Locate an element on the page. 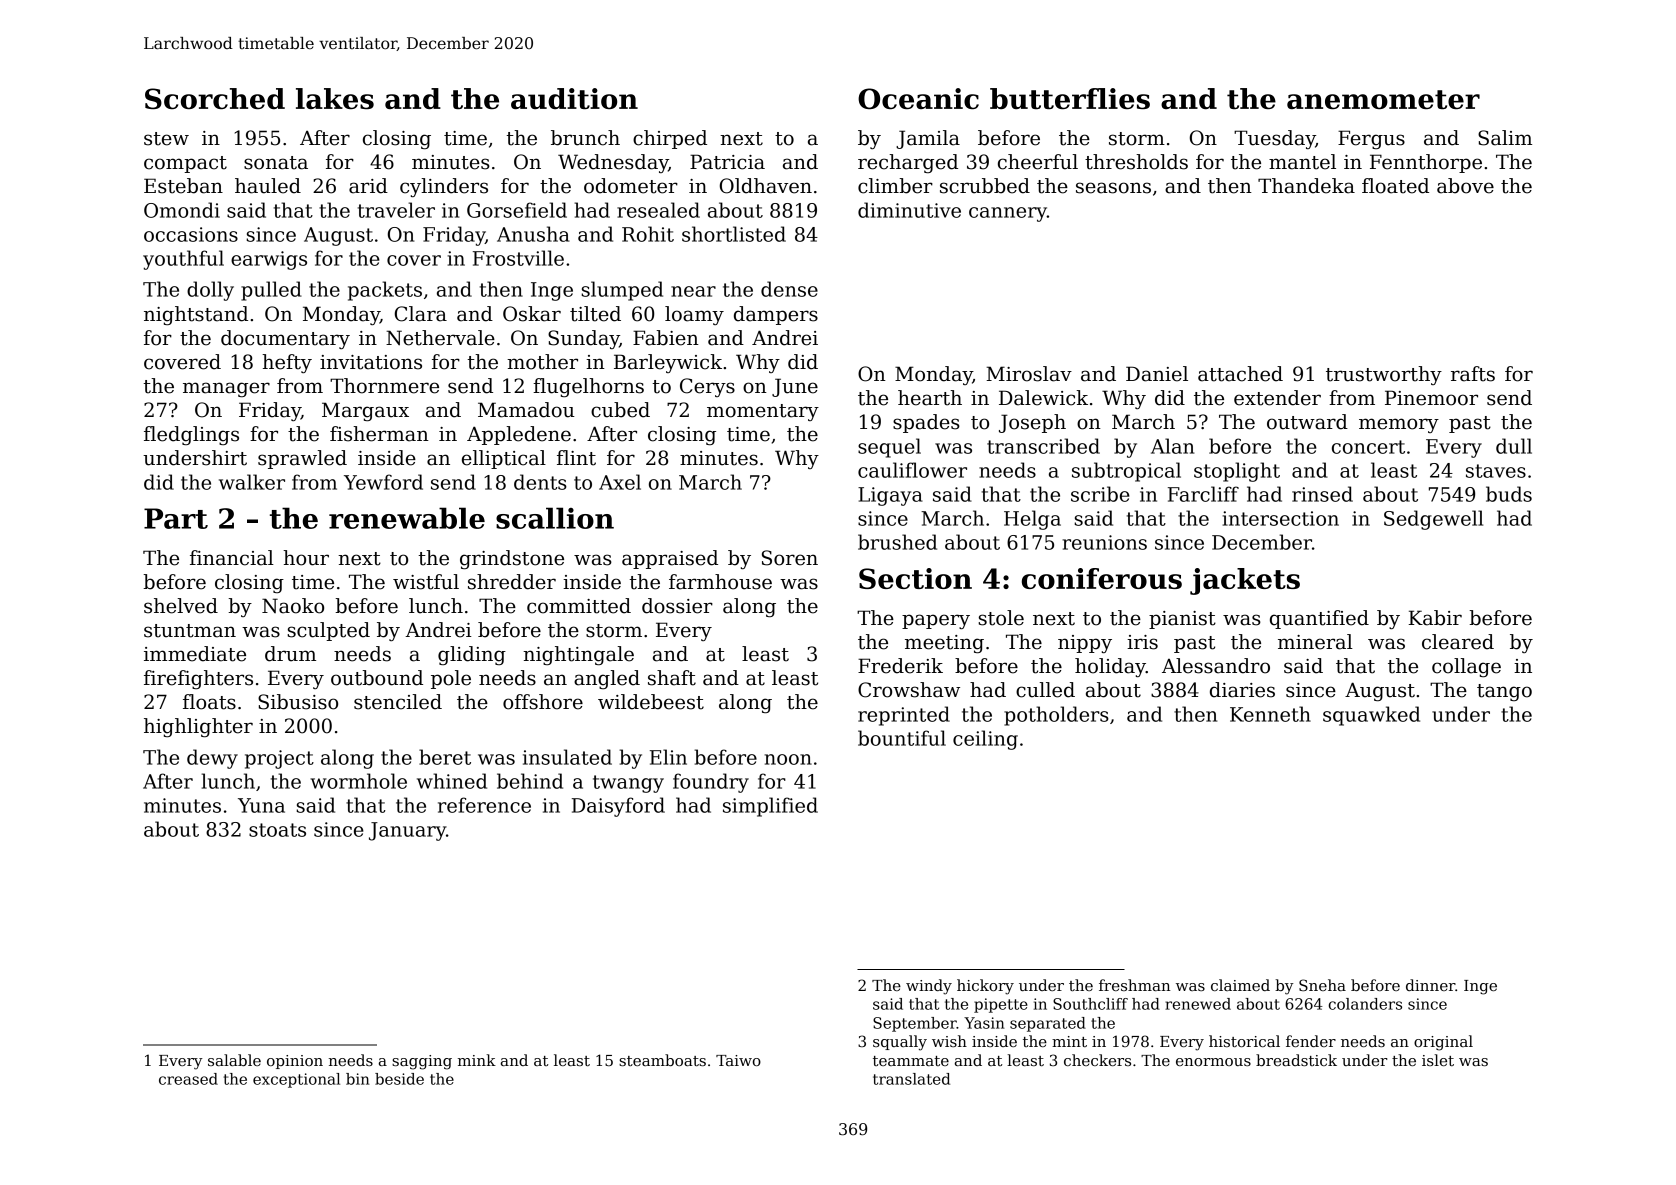 This document has width=1676, height=1185. ceiling is located at coordinates (985, 740).
